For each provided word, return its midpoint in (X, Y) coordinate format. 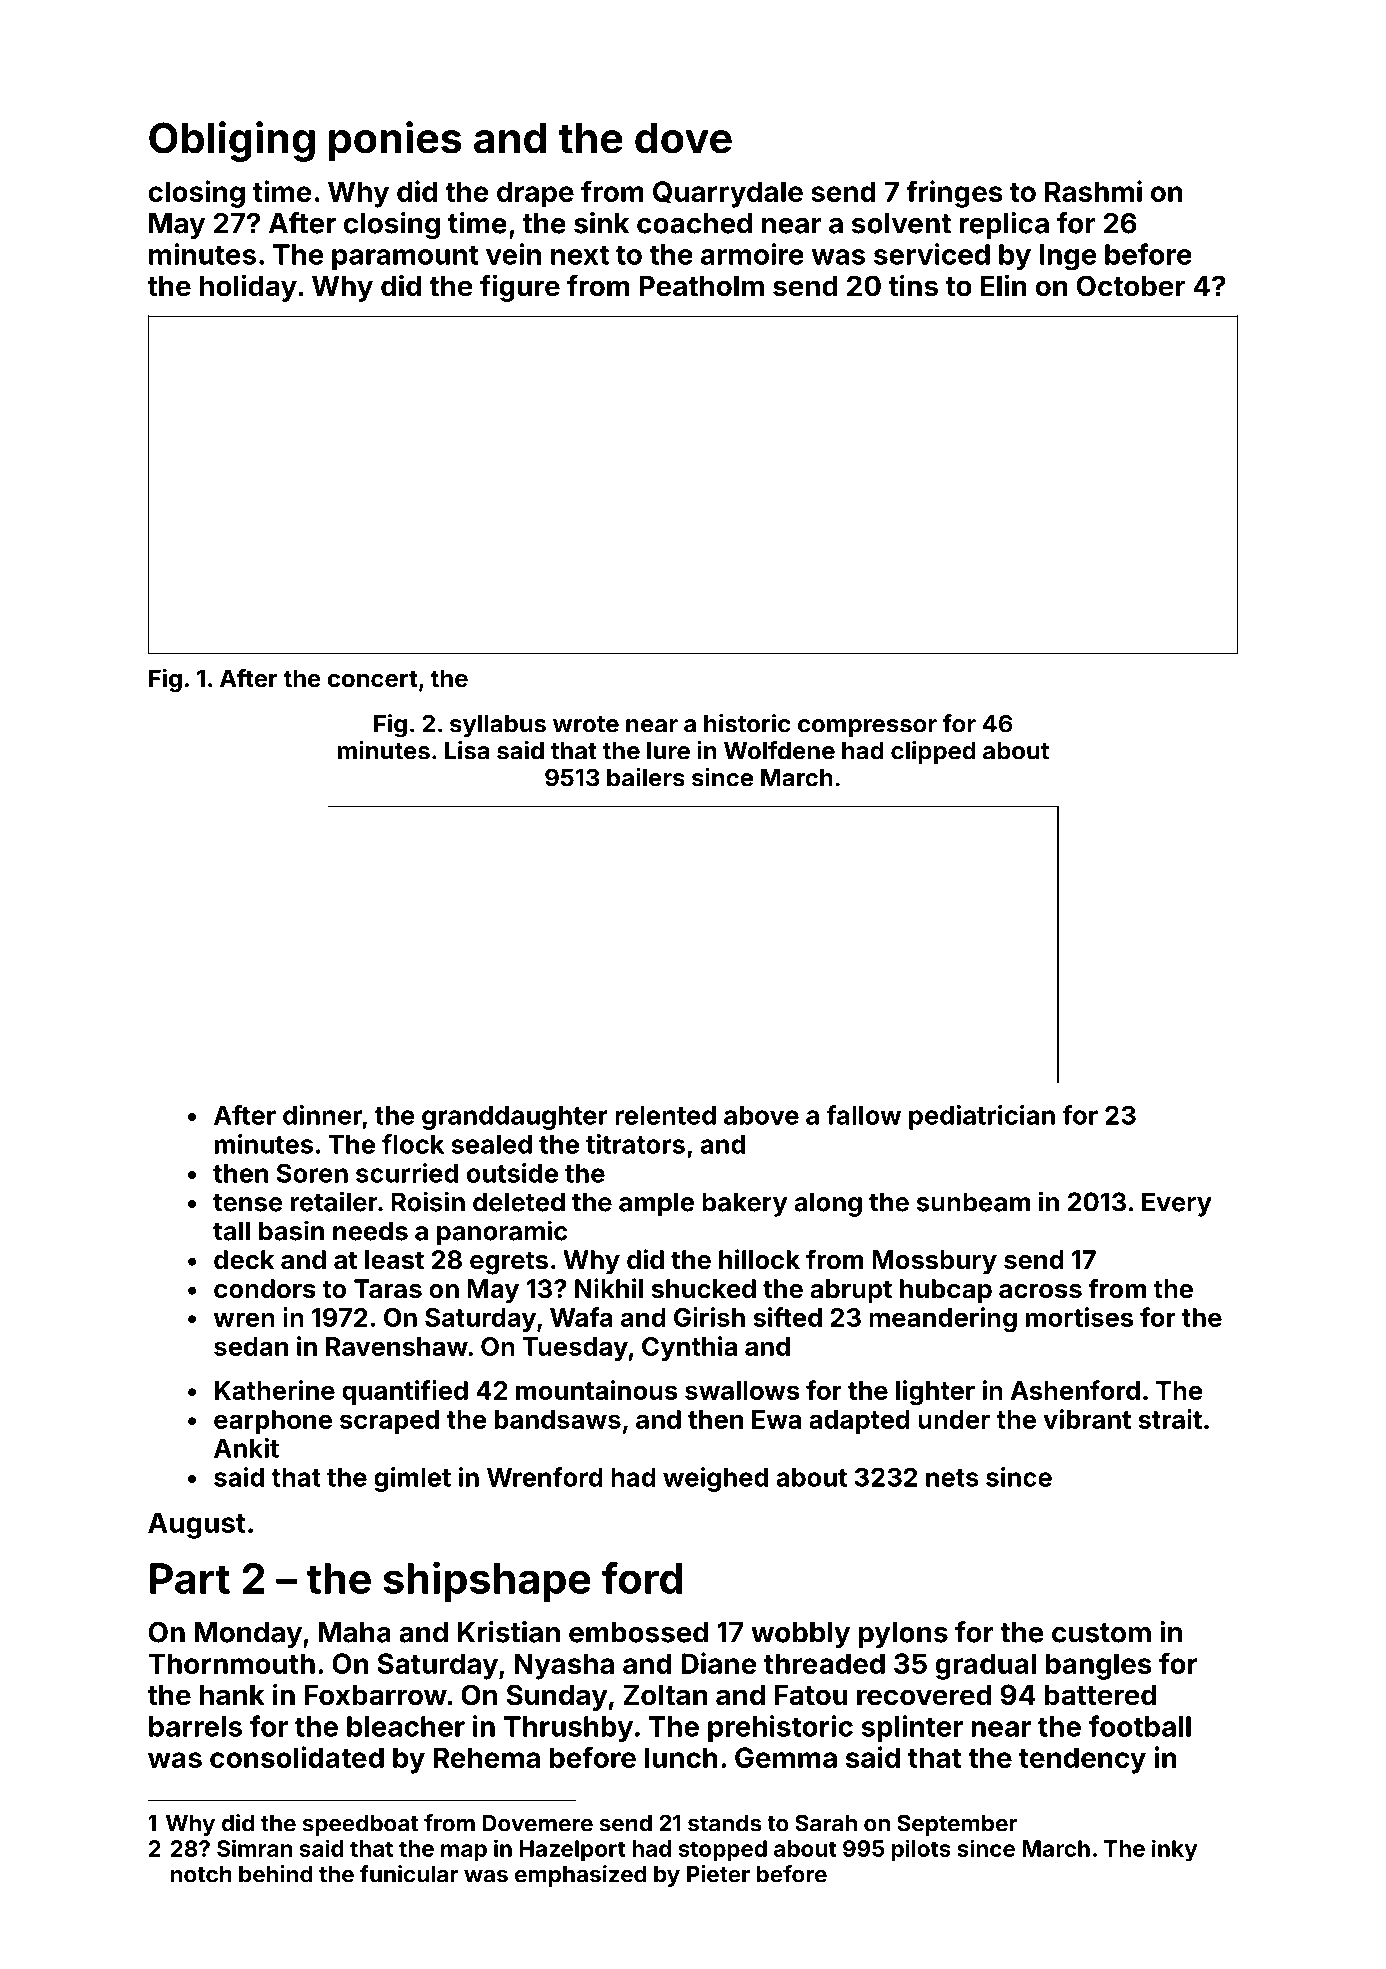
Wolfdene (779, 750)
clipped (933, 752)
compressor (867, 728)
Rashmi (1093, 191)
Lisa (467, 750)
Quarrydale (728, 194)
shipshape (487, 1581)
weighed (715, 1479)
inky (1174, 1850)
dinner (322, 1115)
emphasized (581, 1876)
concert (372, 679)
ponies (395, 141)
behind (276, 1874)
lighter (935, 1393)
